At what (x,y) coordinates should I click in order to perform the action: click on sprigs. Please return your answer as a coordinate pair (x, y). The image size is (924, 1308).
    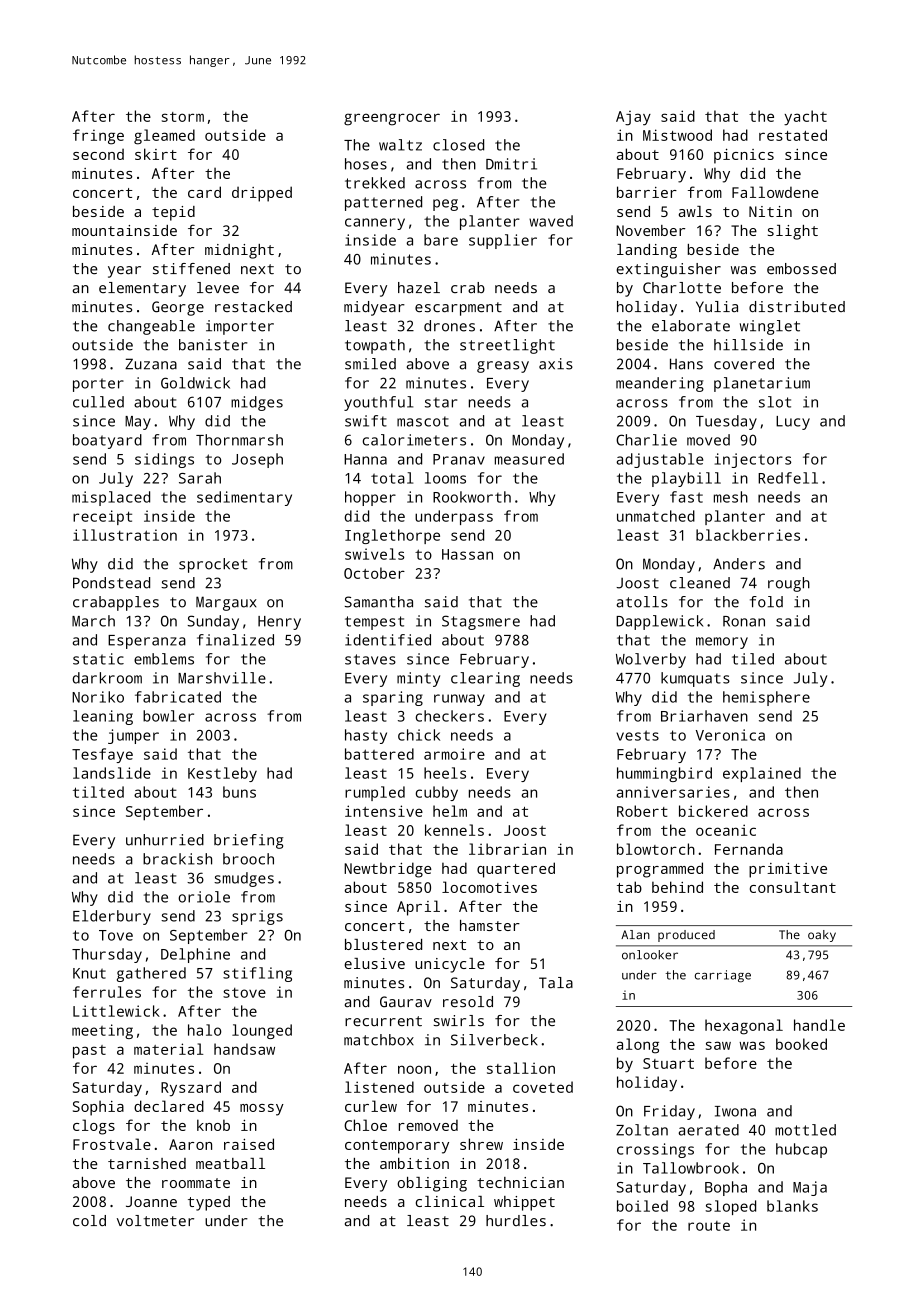
    Looking at the image, I should click on (257, 917).
